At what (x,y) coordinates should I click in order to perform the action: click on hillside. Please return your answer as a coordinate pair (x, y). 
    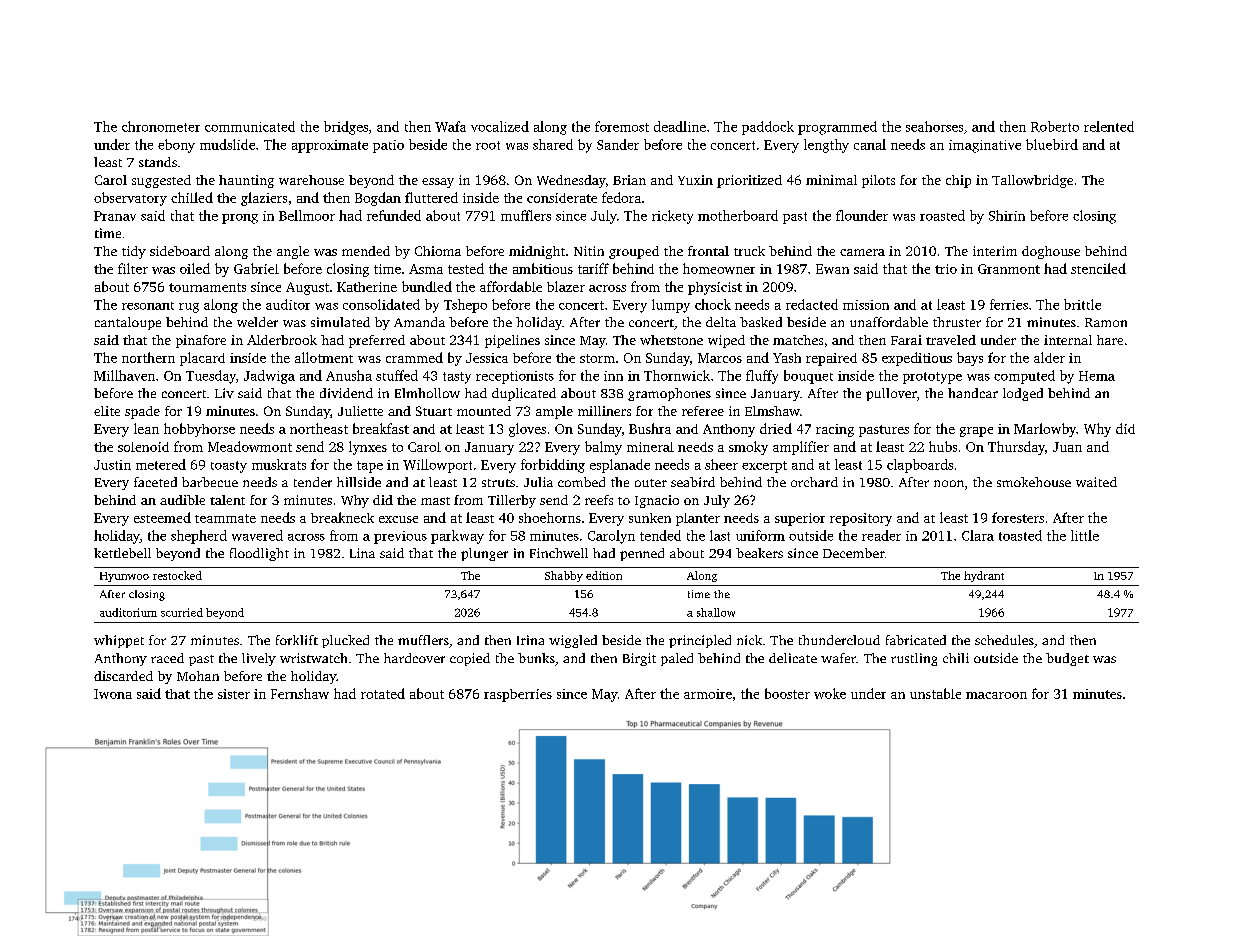
    Looking at the image, I should click on (359, 482).
